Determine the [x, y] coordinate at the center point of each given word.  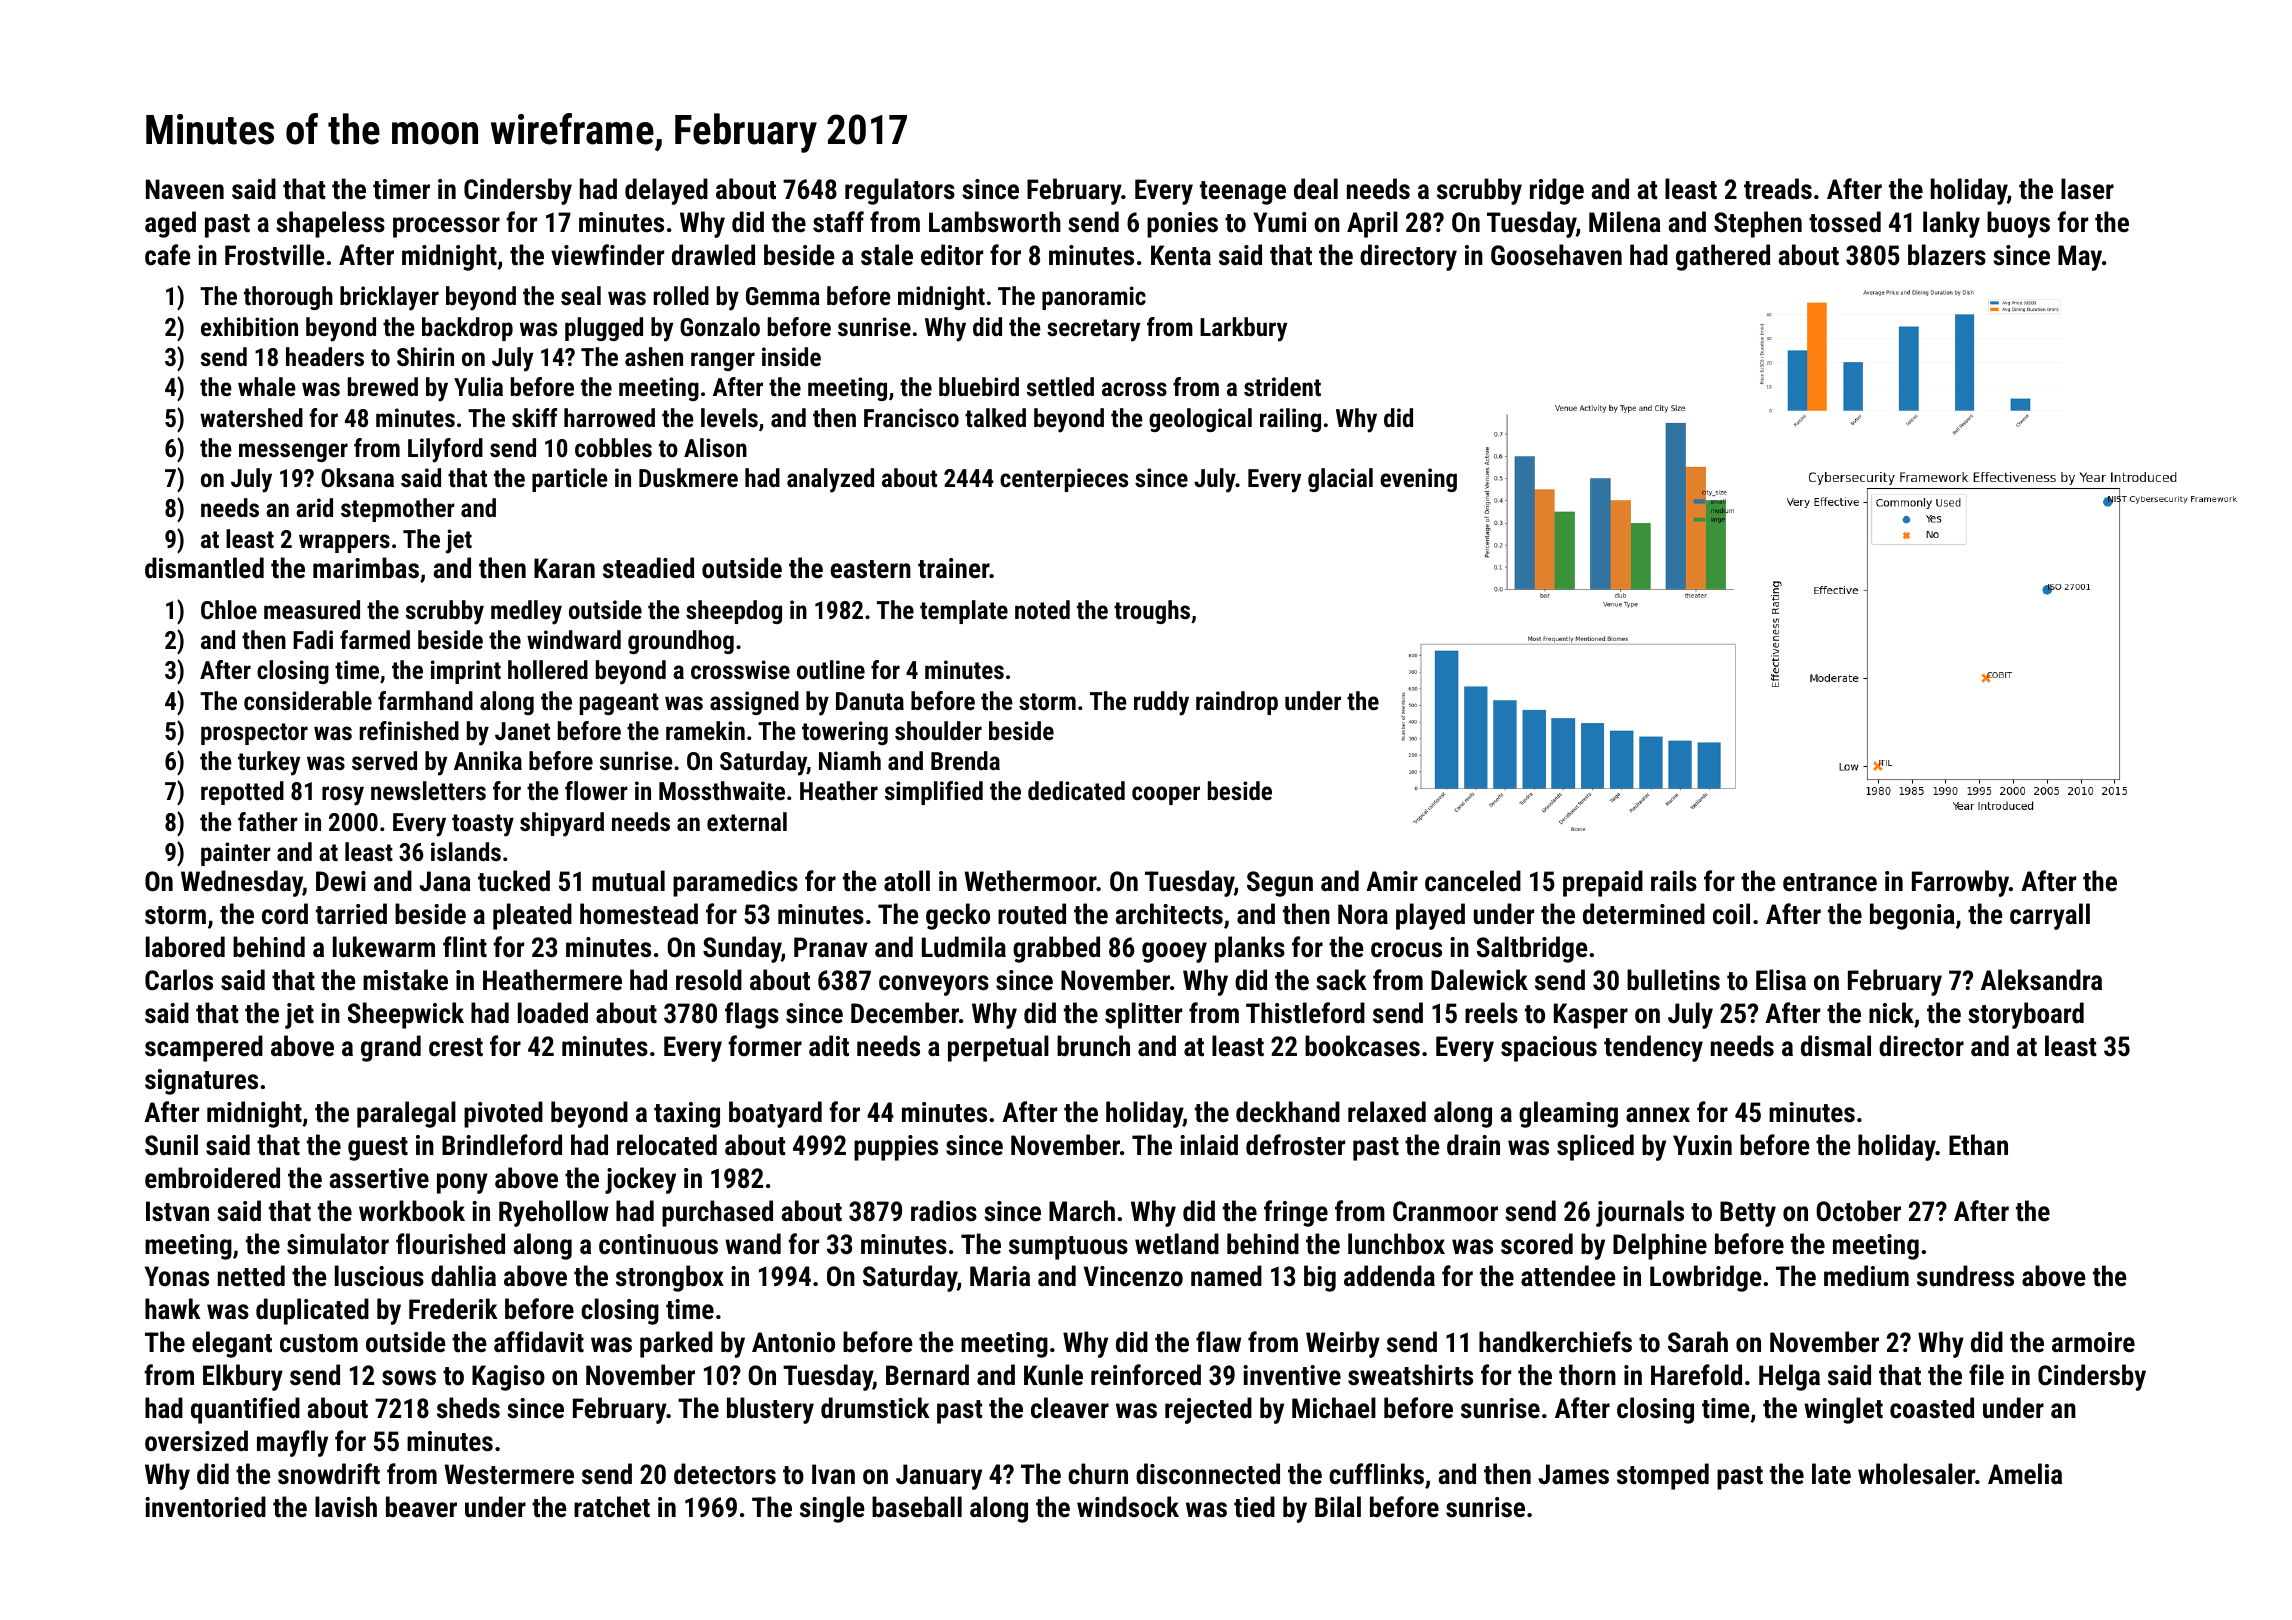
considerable [308, 700]
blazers [1947, 255]
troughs [1152, 612]
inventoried [205, 1507]
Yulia [478, 386]
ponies [1182, 225]
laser [2087, 189]
